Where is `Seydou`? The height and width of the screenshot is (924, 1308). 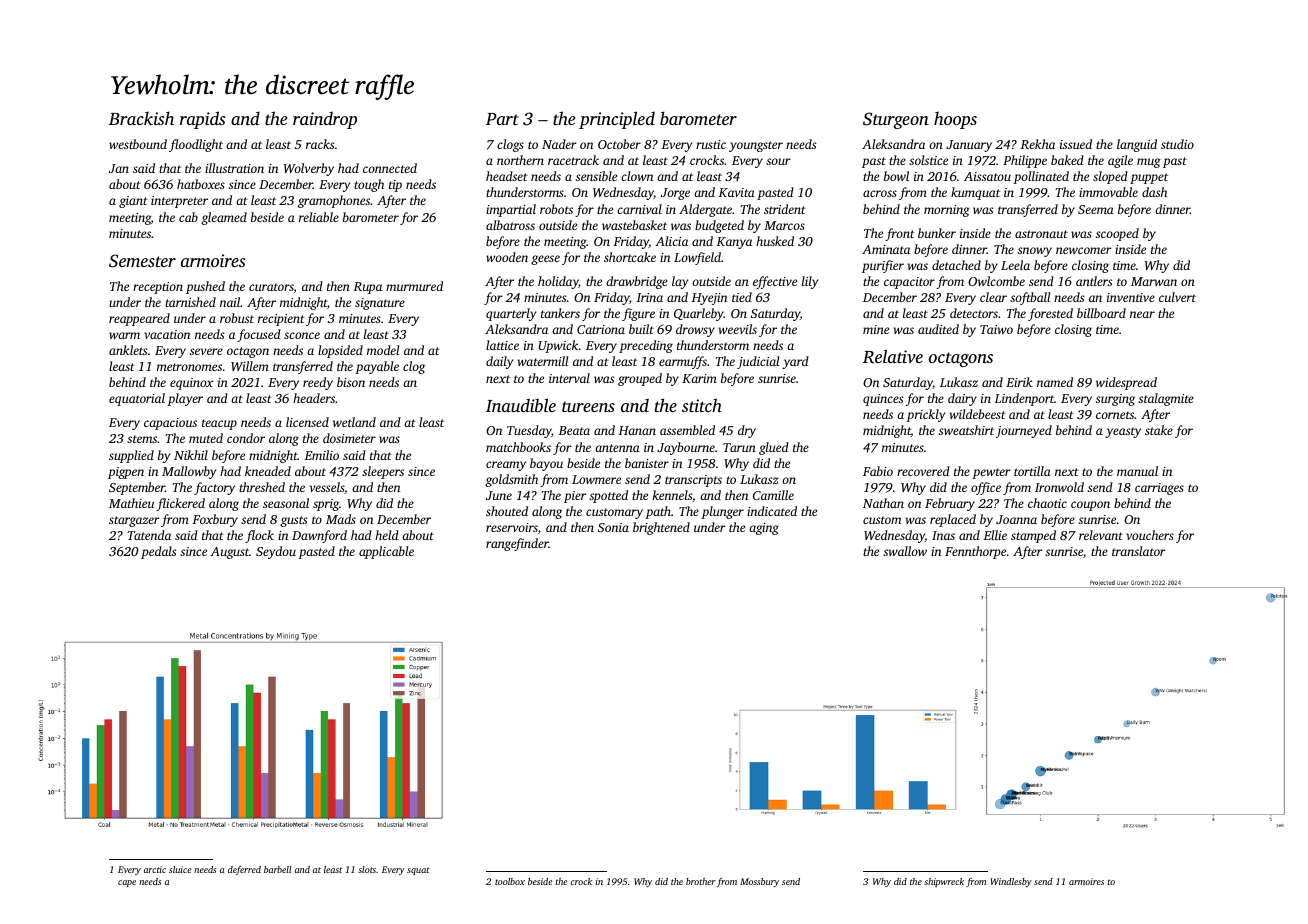 Seydou is located at coordinates (276, 552).
